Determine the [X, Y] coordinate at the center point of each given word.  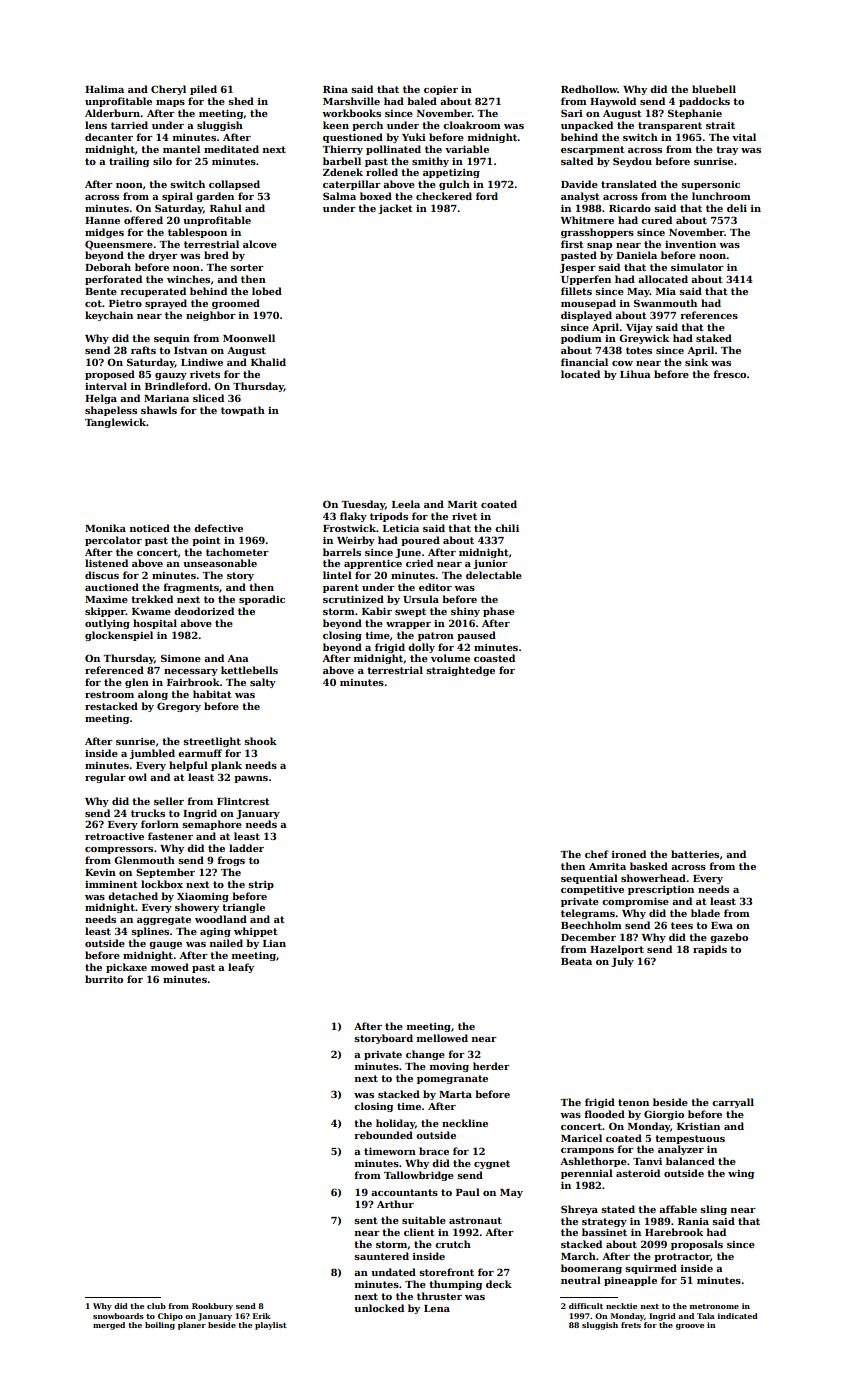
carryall [733, 1103]
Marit [463, 504]
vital [744, 137]
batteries [695, 854]
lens [96, 125]
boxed [376, 196]
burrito [104, 979]
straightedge [460, 671]
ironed [629, 854]
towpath [243, 411]
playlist [271, 1326]
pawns [251, 779]
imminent [111, 884]
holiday [395, 1124]
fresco [729, 374]
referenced [114, 670]
